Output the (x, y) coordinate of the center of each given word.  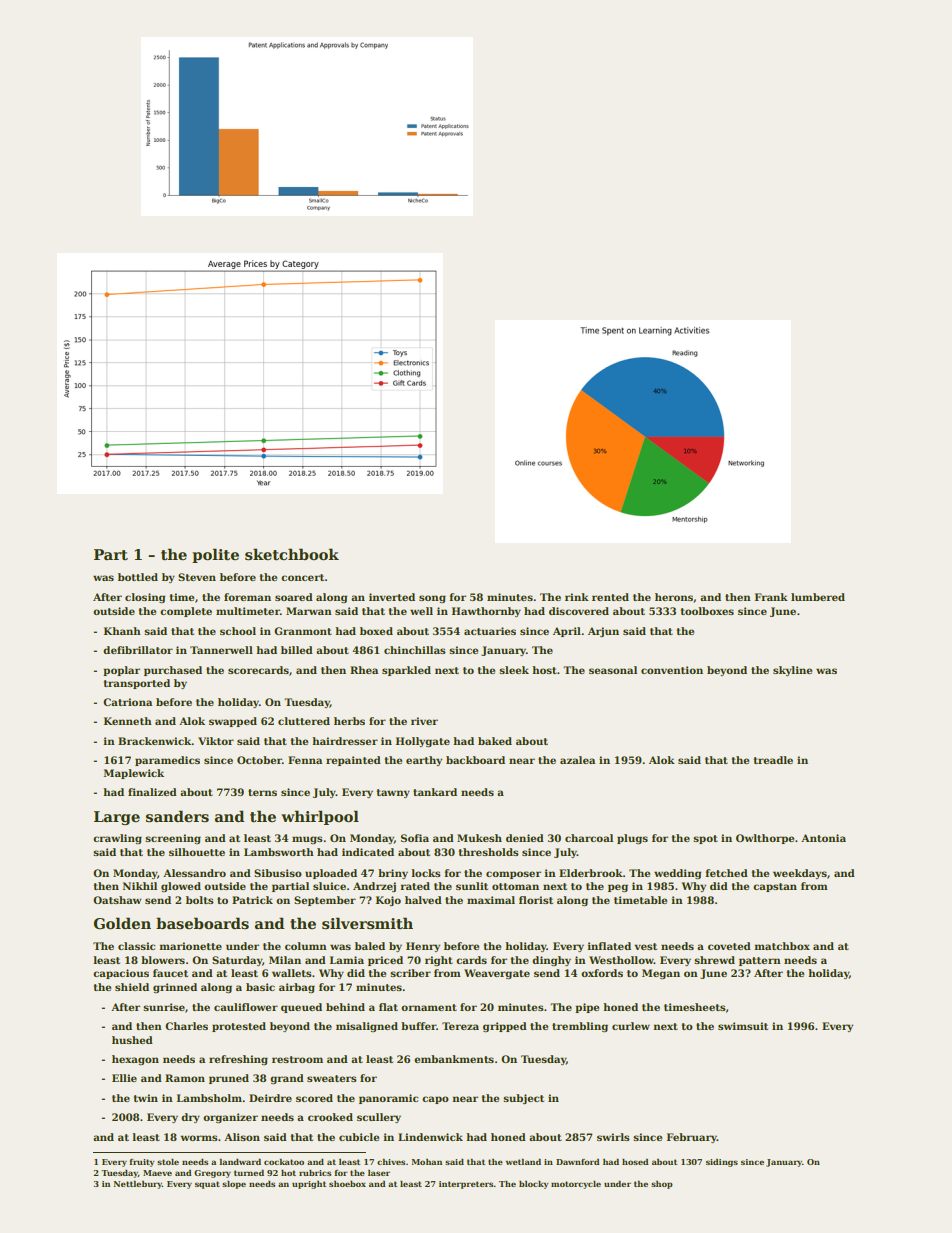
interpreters (466, 1185)
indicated (368, 852)
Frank (771, 597)
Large (117, 818)
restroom (297, 1059)
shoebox (347, 1184)
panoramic (388, 1099)
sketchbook (292, 554)
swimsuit (743, 1026)
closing (145, 598)
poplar (121, 671)
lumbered (818, 597)
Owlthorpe (765, 839)
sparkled (406, 671)
